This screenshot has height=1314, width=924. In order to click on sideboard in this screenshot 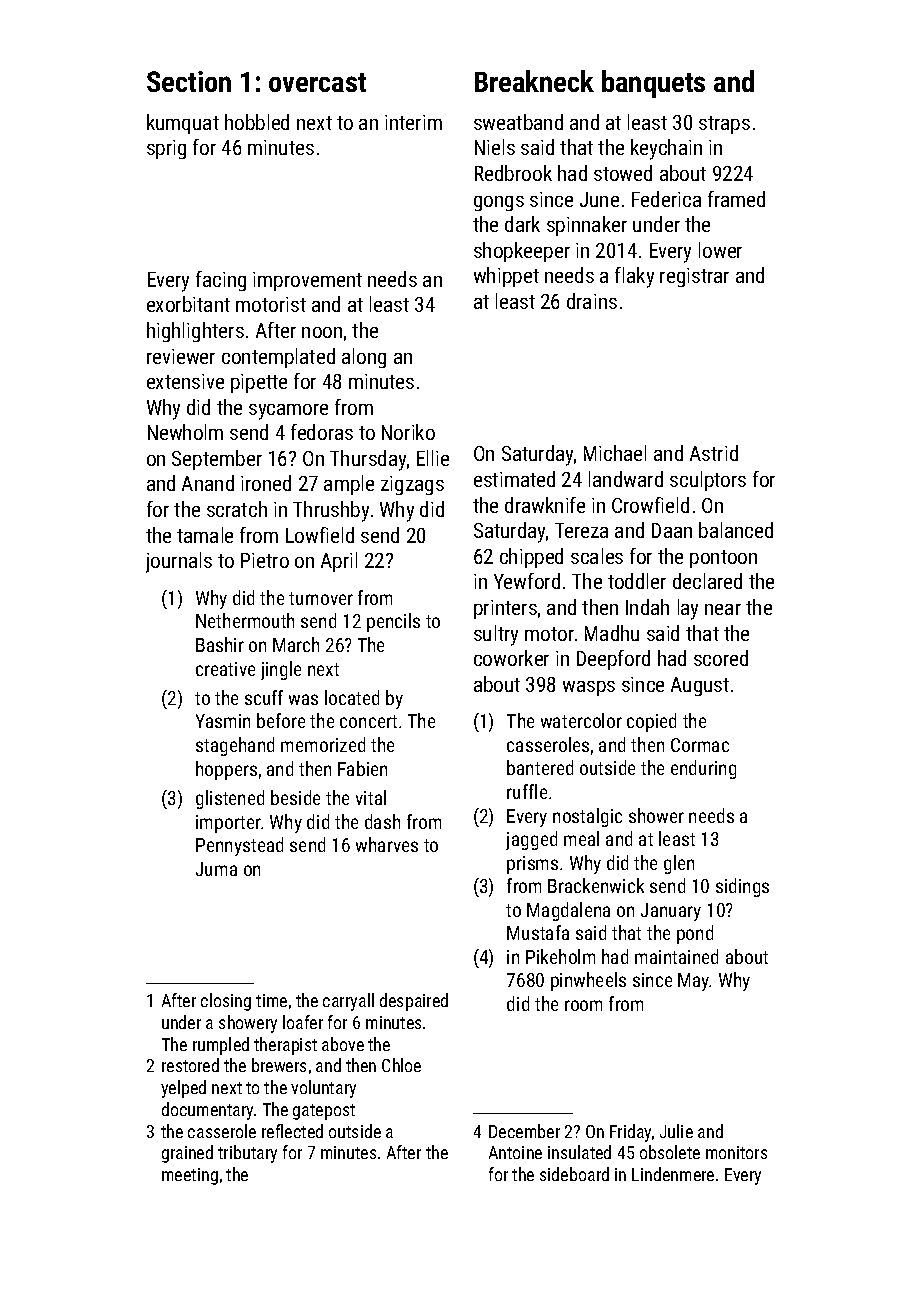, I will do `click(574, 1174)`.
